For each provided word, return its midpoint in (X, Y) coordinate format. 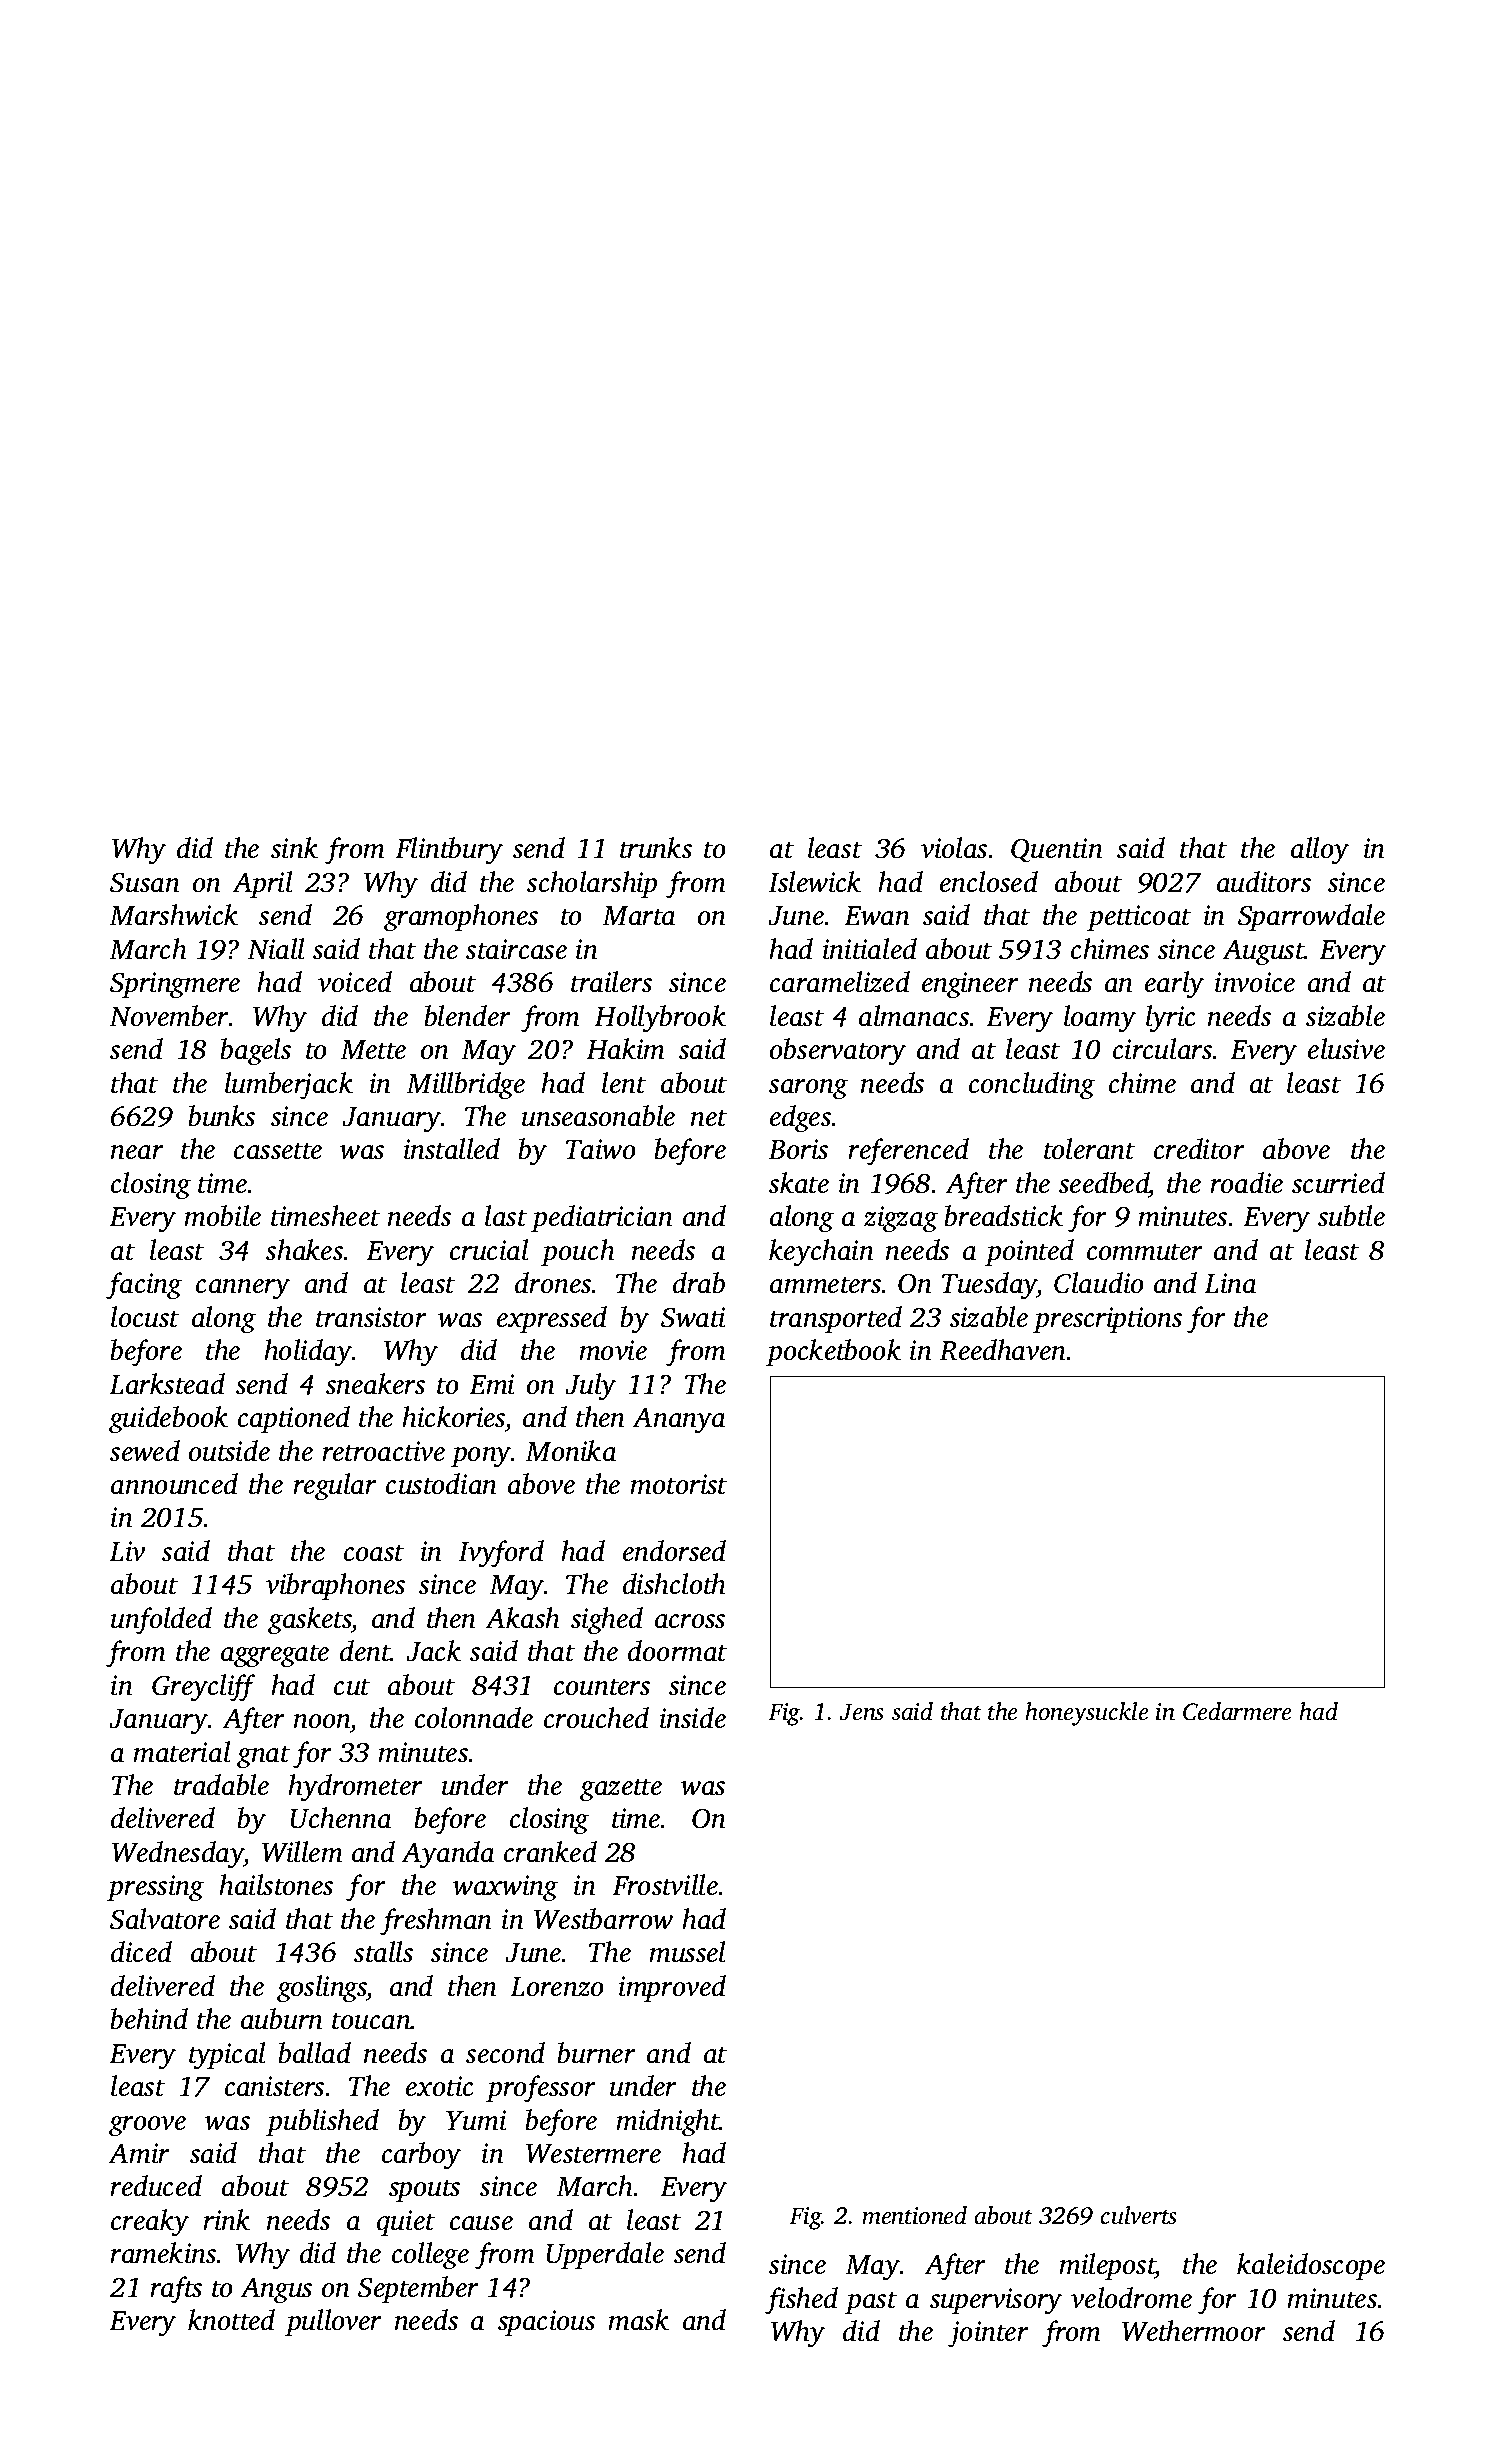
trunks (656, 848)
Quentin (1057, 850)
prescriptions (1107, 1320)
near (137, 1152)
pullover (333, 2322)
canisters (274, 2086)
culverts (1139, 2215)
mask (638, 2320)
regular (335, 1487)
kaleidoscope (1311, 2266)
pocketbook (833, 1352)
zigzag (901, 1219)
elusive (1346, 1049)
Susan (145, 882)
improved (672, 1988)
